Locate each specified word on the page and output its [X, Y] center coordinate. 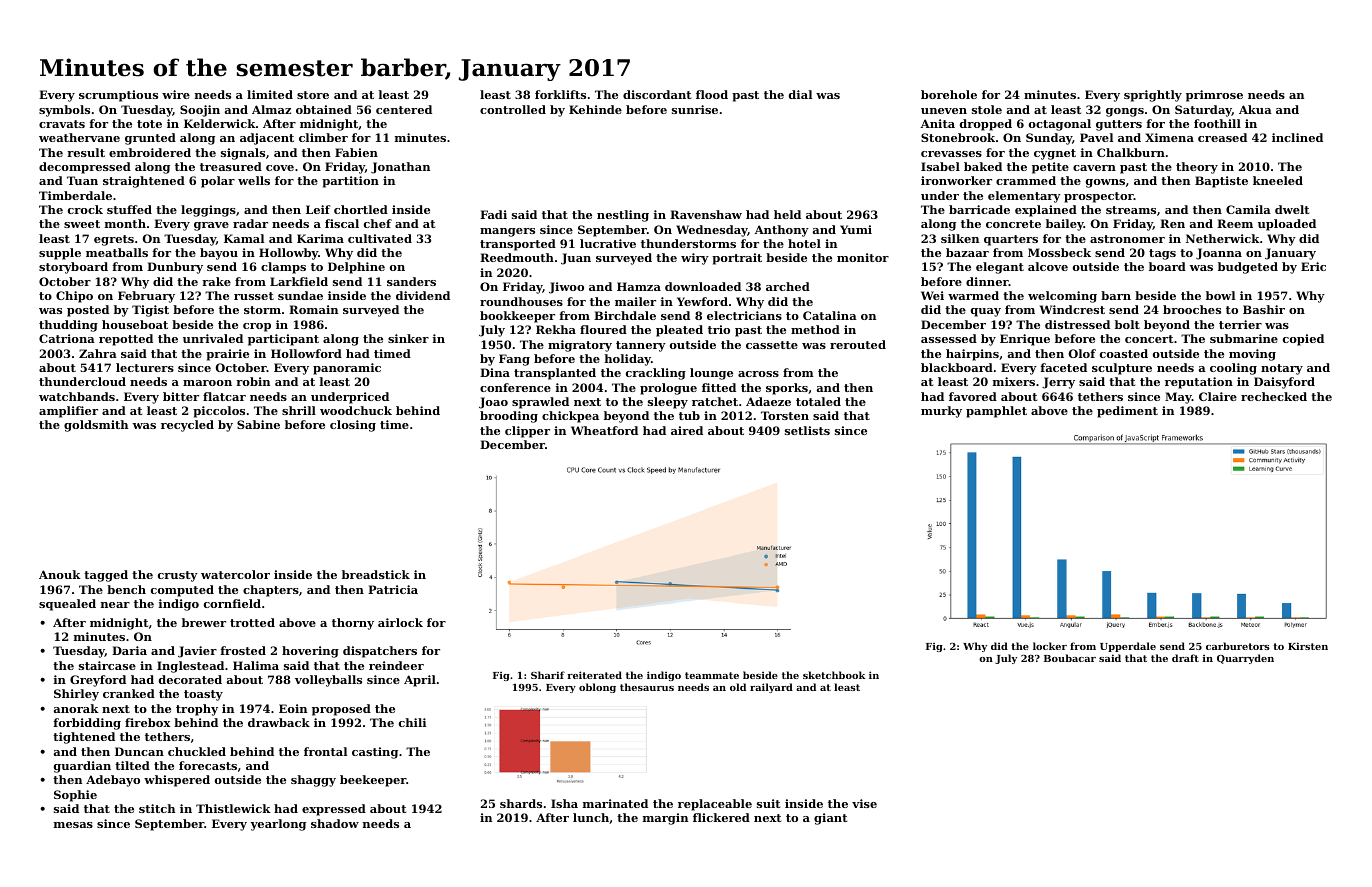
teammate [712, 675]
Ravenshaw [706, 214]
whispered [177, 781]
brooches [1192, 309]
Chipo [74, 297]
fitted [719, 387]
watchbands [77, 396]
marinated [615, 803]
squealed [67, 605]
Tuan [82, 180]
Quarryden [1245, 659]
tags [1162, 254]
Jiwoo [566, 288]
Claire [1218, 396]
